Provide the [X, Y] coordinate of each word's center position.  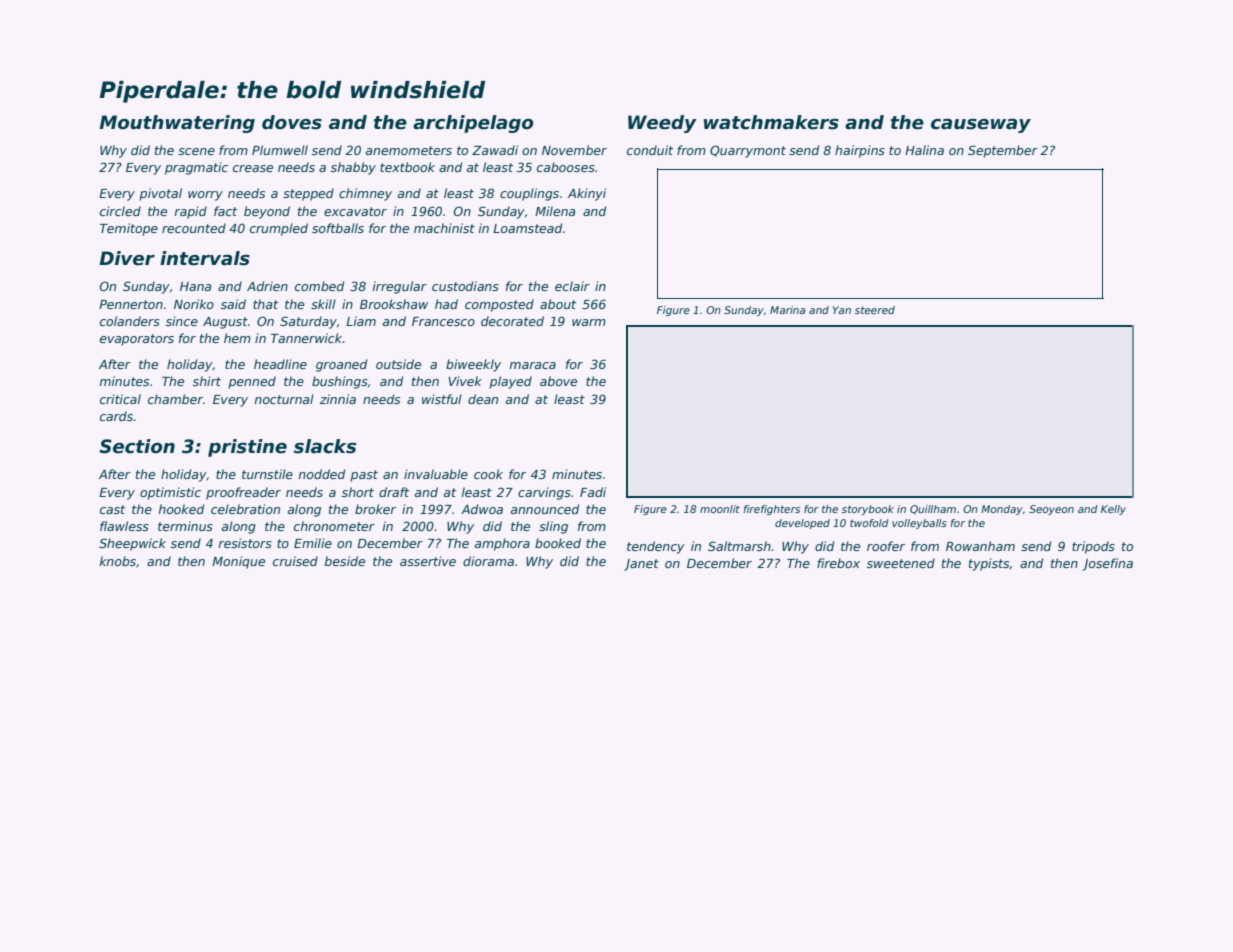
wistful [442, 399]
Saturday [308, 322]
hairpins [860, 151]
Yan [842, 310]
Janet [641, 565]
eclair [572, 286]
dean [483, 399]
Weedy [662, 124]
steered [875, 310]
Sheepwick [132, 544]
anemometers [409, 150]
